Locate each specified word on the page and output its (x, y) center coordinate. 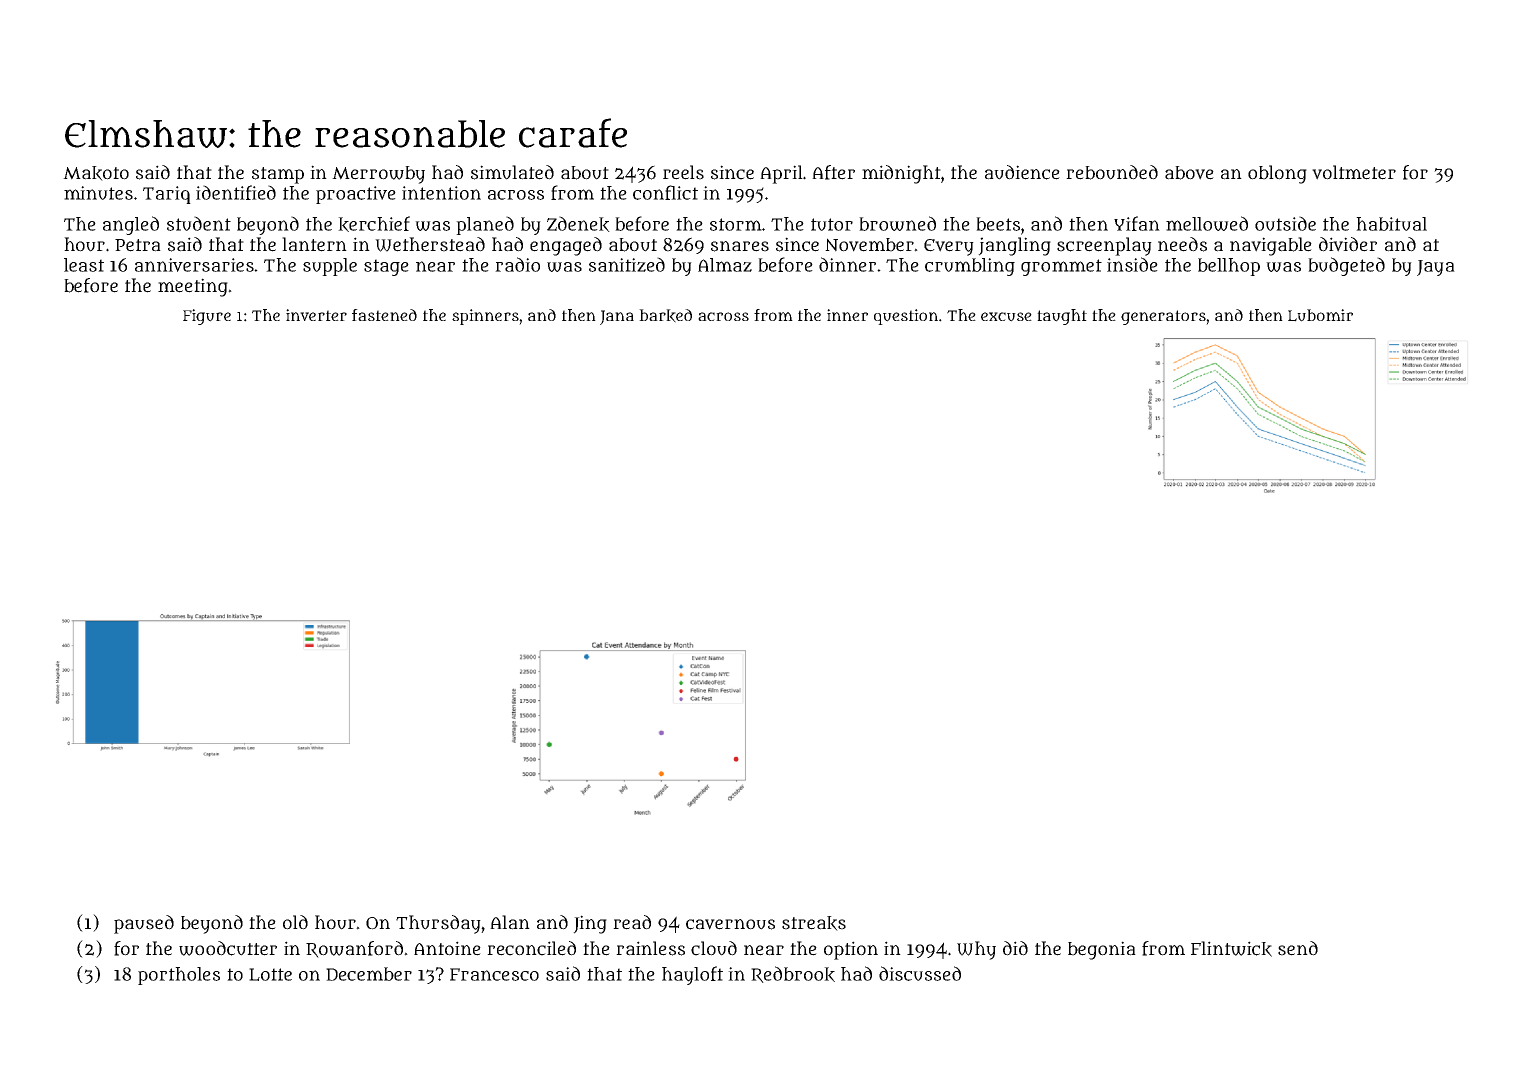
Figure (207, 317)
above (1189, 173)
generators (1163, 317)
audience (1022, 172)
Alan (510, 922)
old (295, 922)
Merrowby (378, 175)
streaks (814, 923)
